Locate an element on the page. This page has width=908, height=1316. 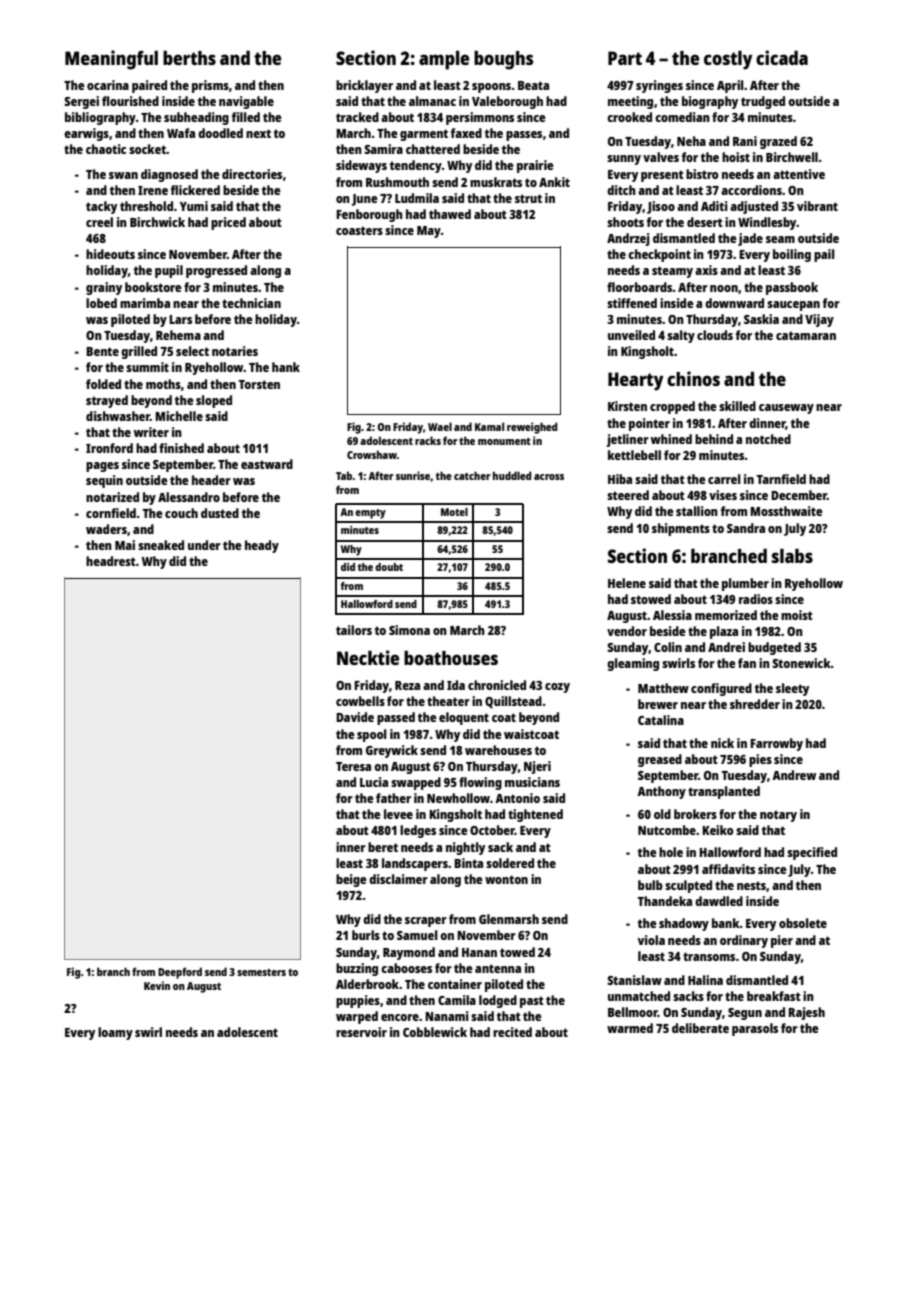
Cobblewick is located at coordinates (435, 1032).
